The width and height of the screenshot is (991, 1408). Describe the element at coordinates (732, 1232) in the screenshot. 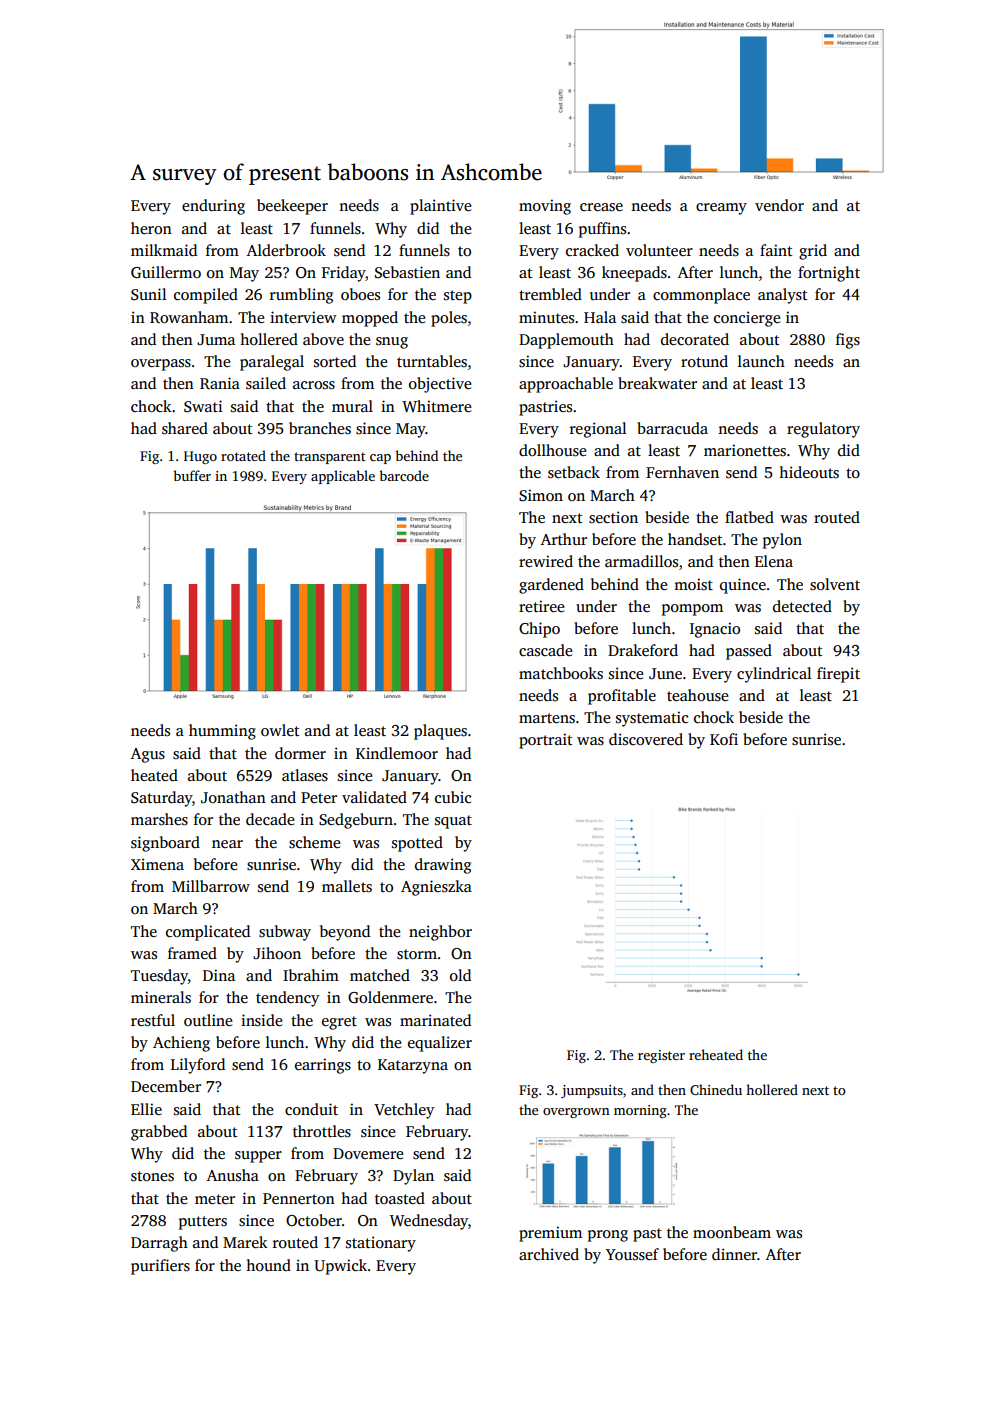

I see `moonbeam` at that location.
